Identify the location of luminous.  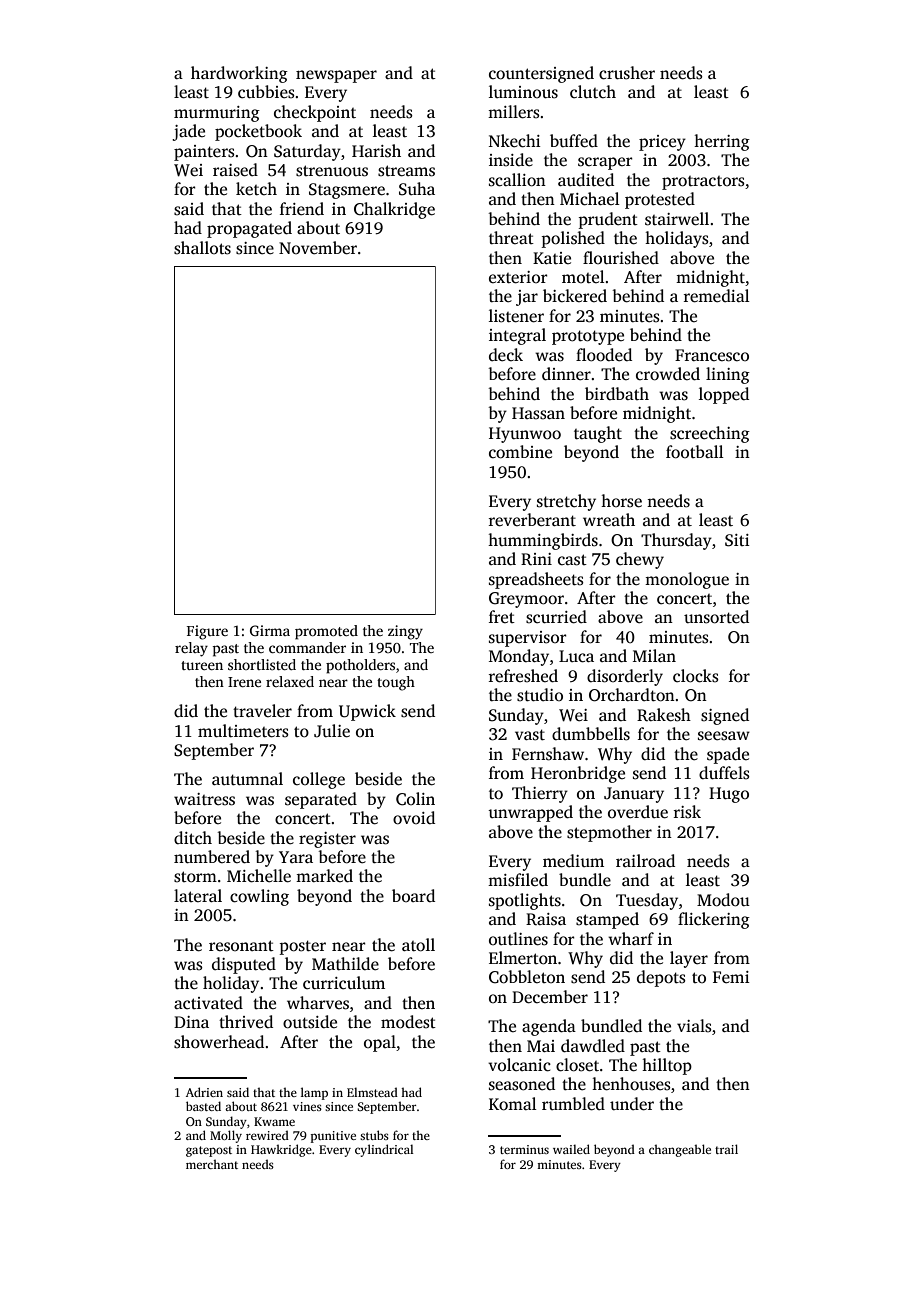
(523, 92).
